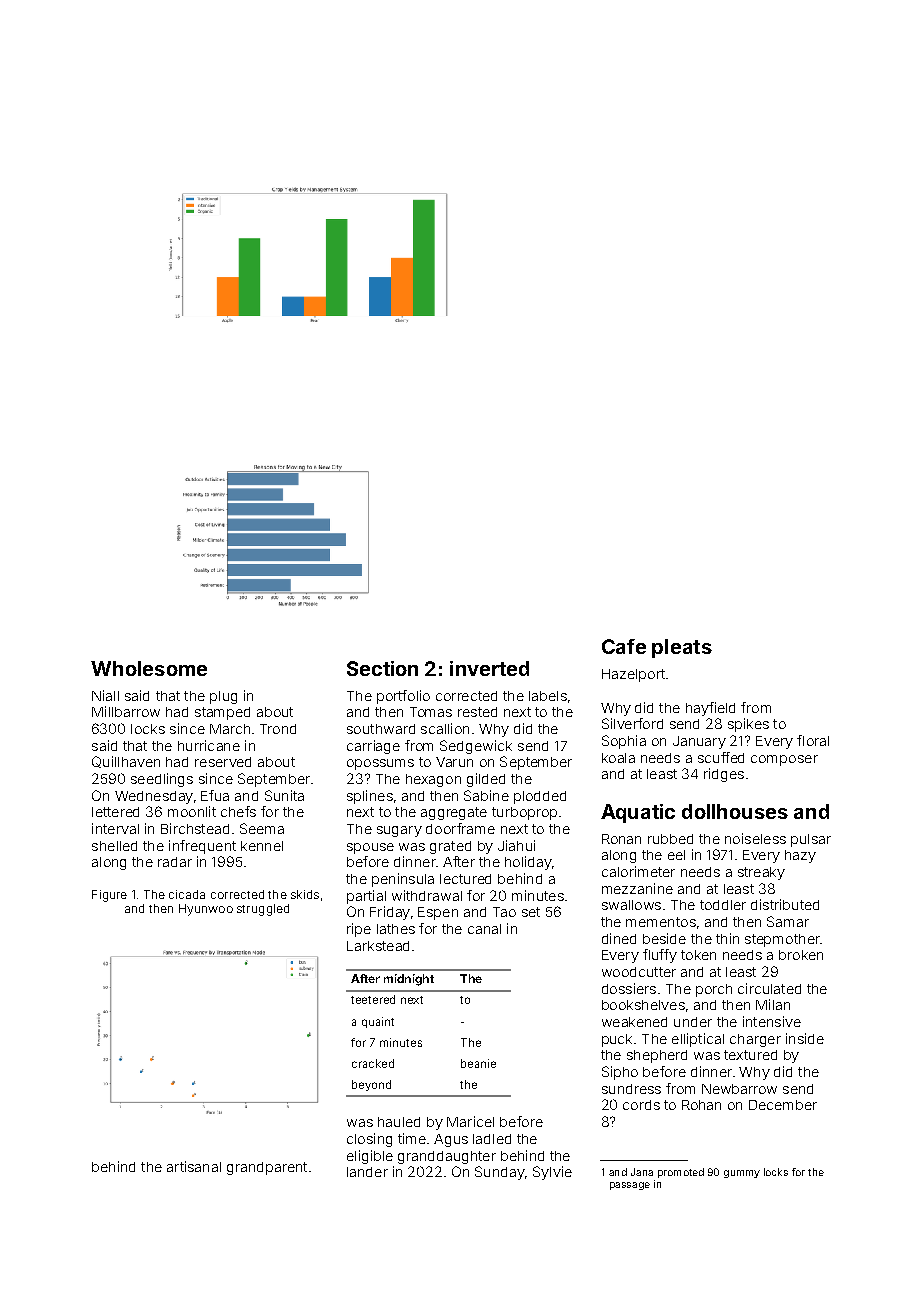  What do you see at coordinates (194, 1166) in the screenshot?
I see `artisanal` at bounding box center [194, 1166].
